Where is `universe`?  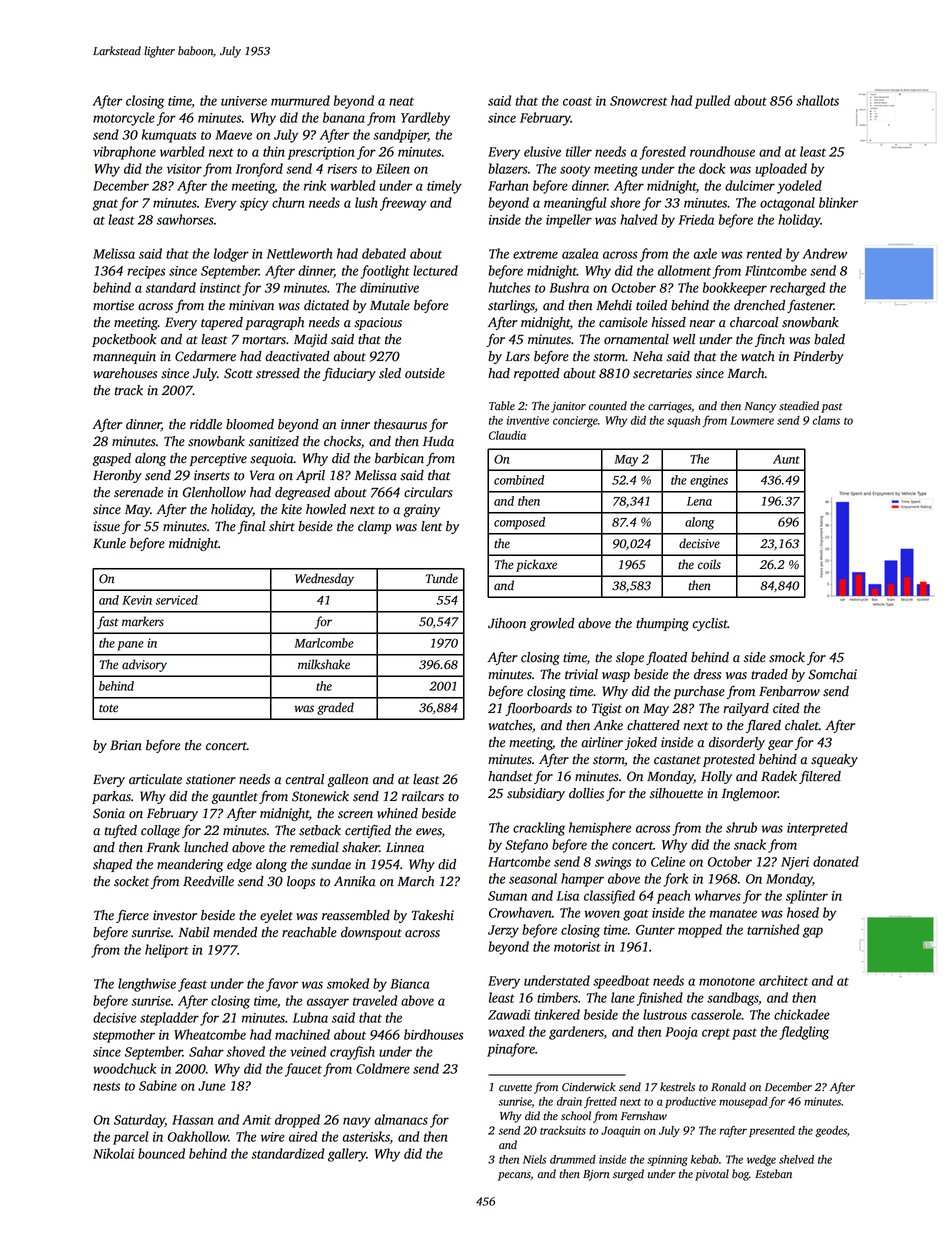 universe is located at coordinates (244, 101).
